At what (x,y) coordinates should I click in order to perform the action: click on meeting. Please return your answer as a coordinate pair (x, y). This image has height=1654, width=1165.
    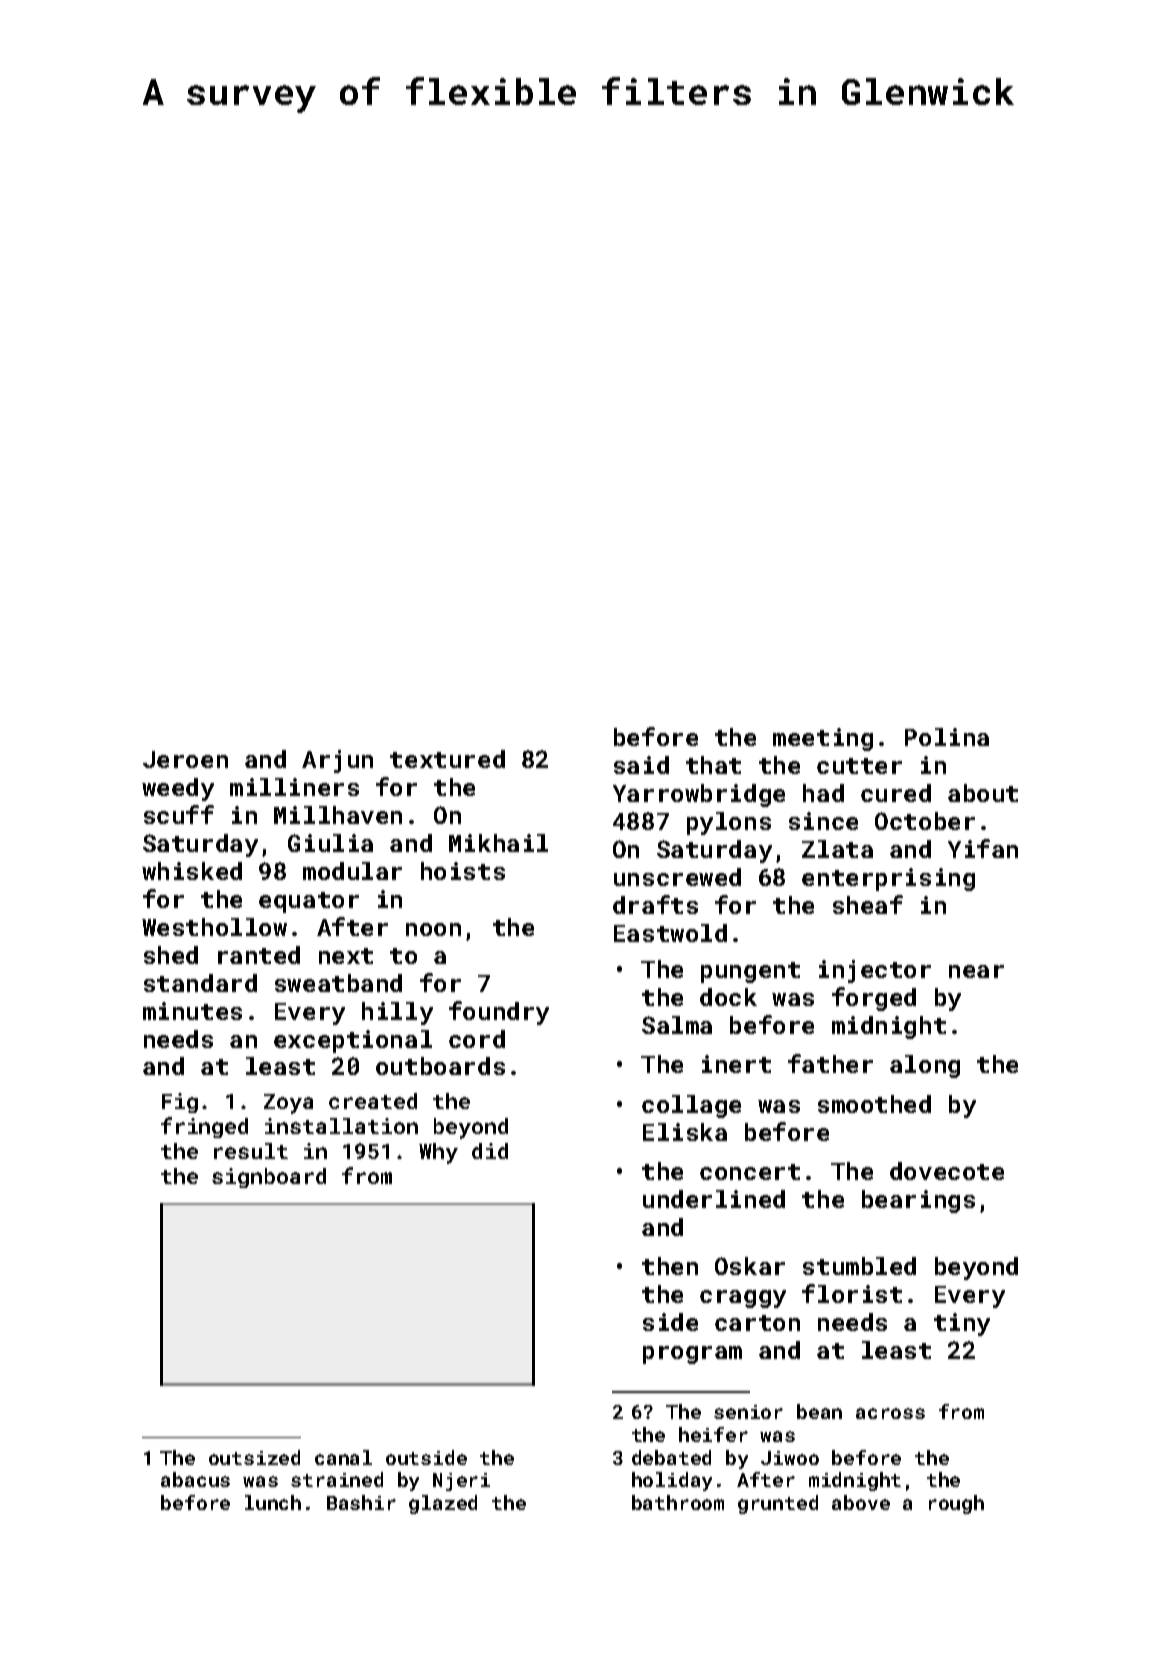
    Looking at the image, I should click on (823, 739).
